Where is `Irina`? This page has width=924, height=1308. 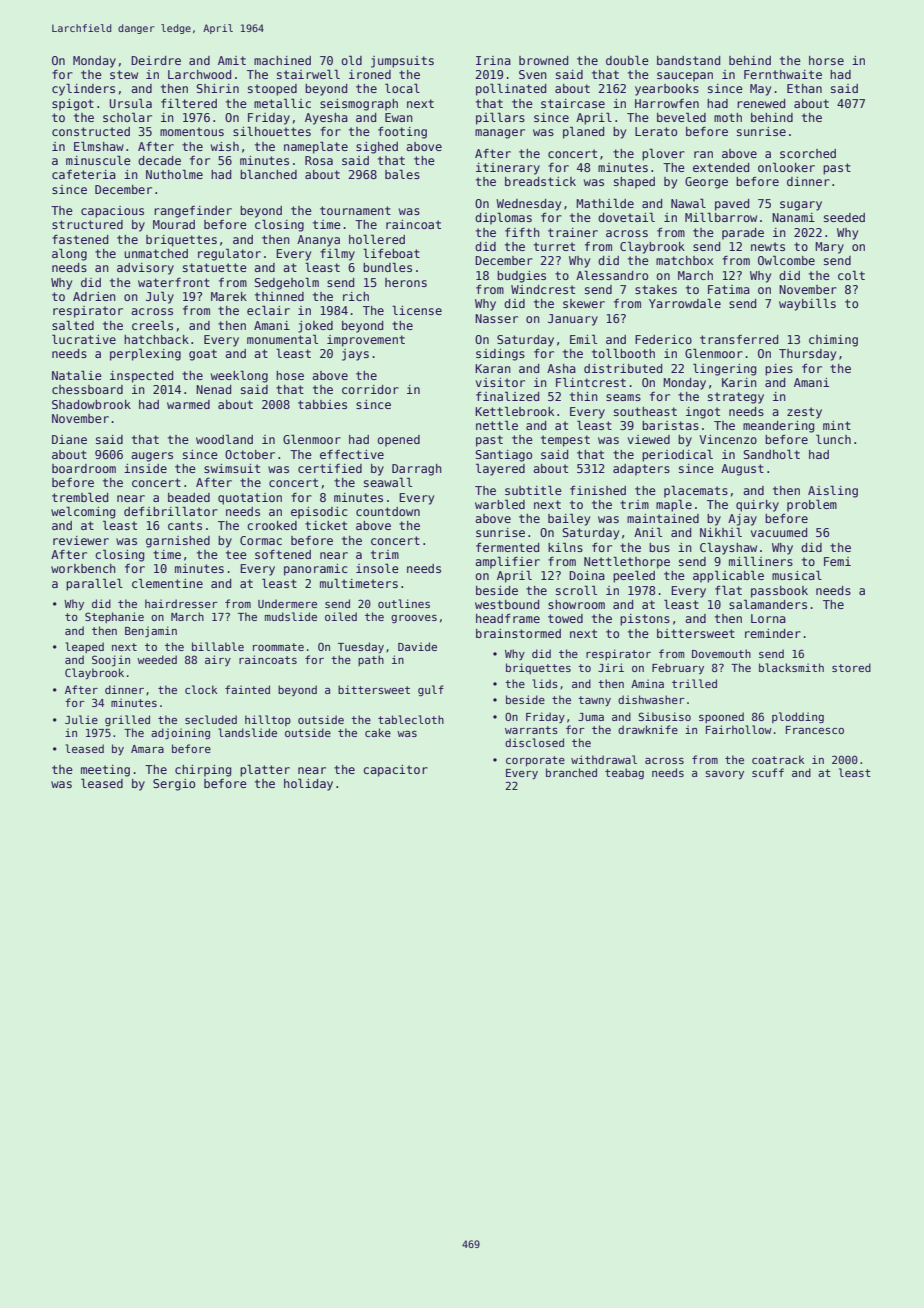 Irina is located at coordinates (493, 60).
